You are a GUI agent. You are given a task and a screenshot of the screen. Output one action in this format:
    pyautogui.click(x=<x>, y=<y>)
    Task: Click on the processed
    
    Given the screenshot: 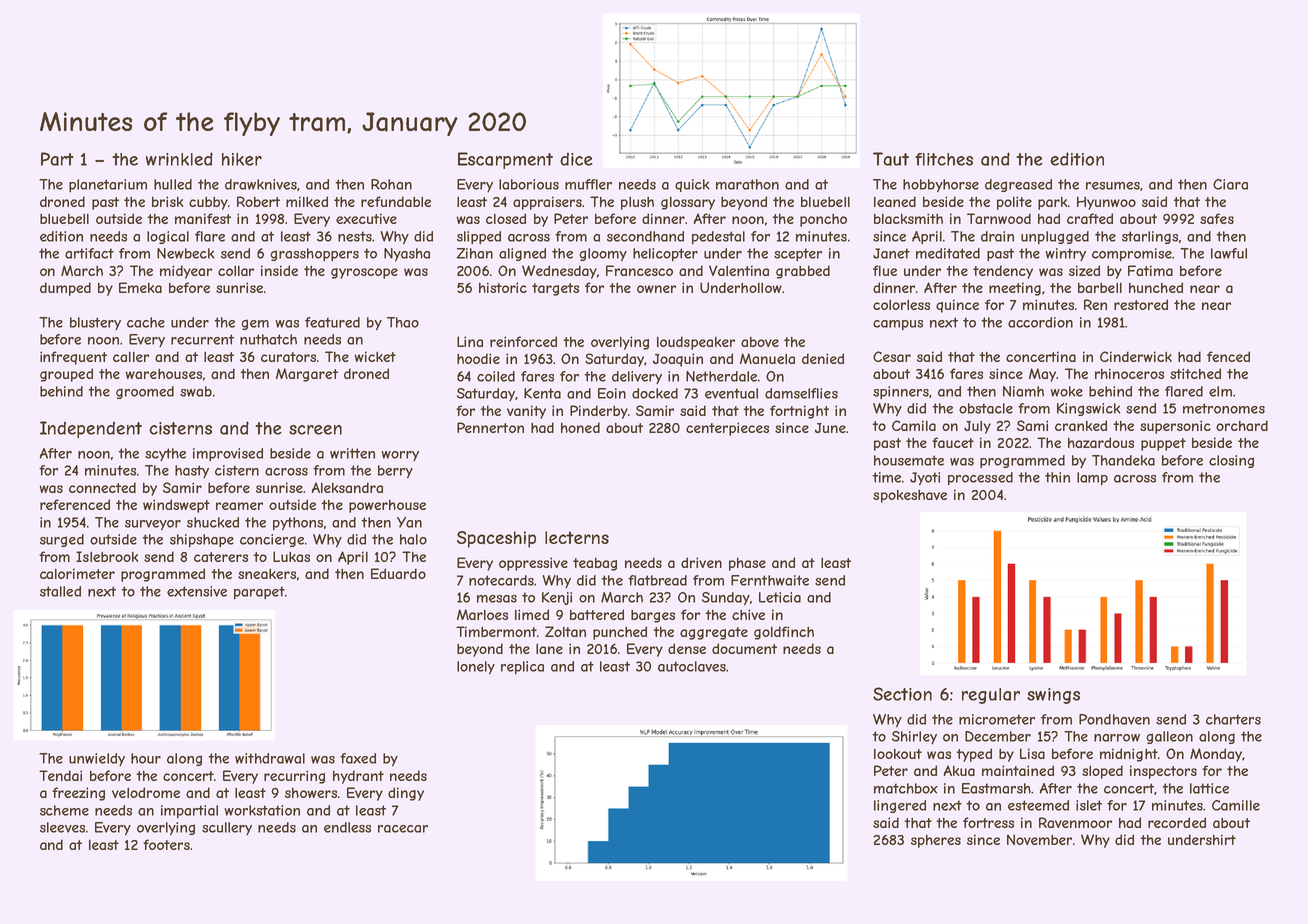 What is the action you would take?
    pyautogui.click(x=980, y=479)
